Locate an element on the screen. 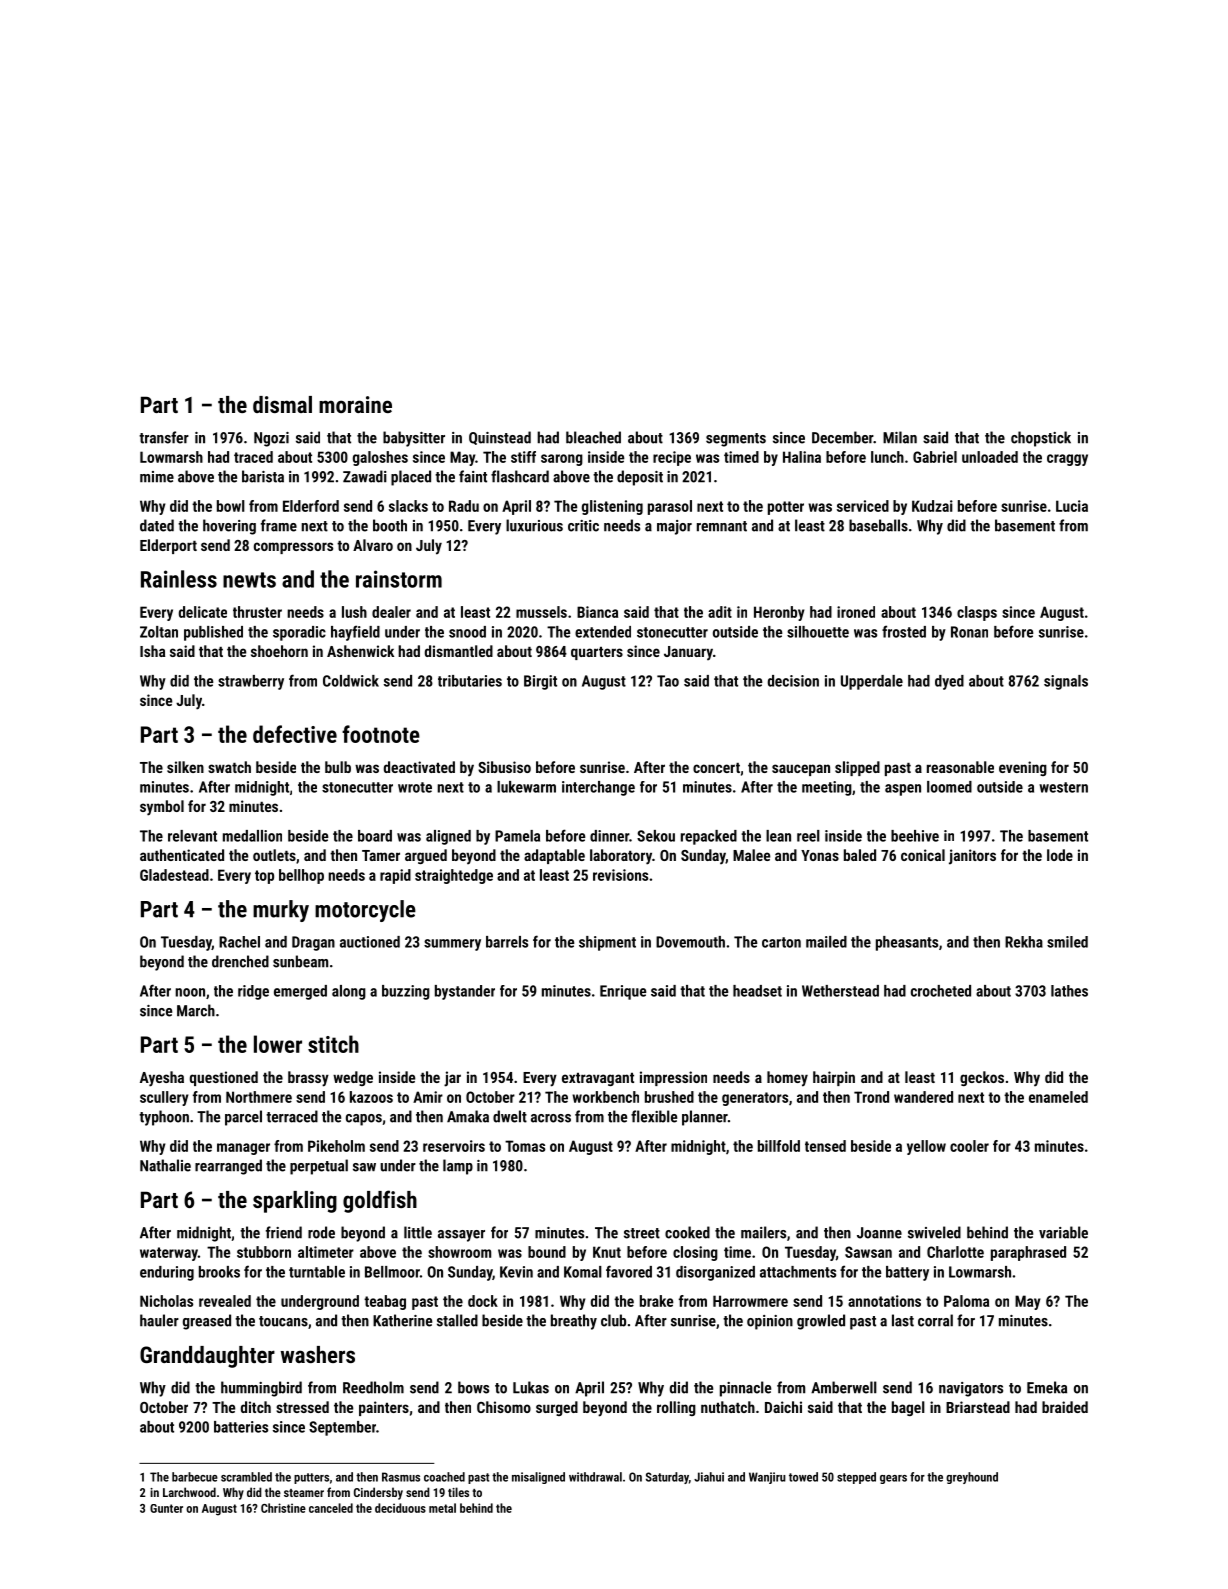 This screenshot has height=1589, width=1228. bulb is located at coordinates (338, 767).
